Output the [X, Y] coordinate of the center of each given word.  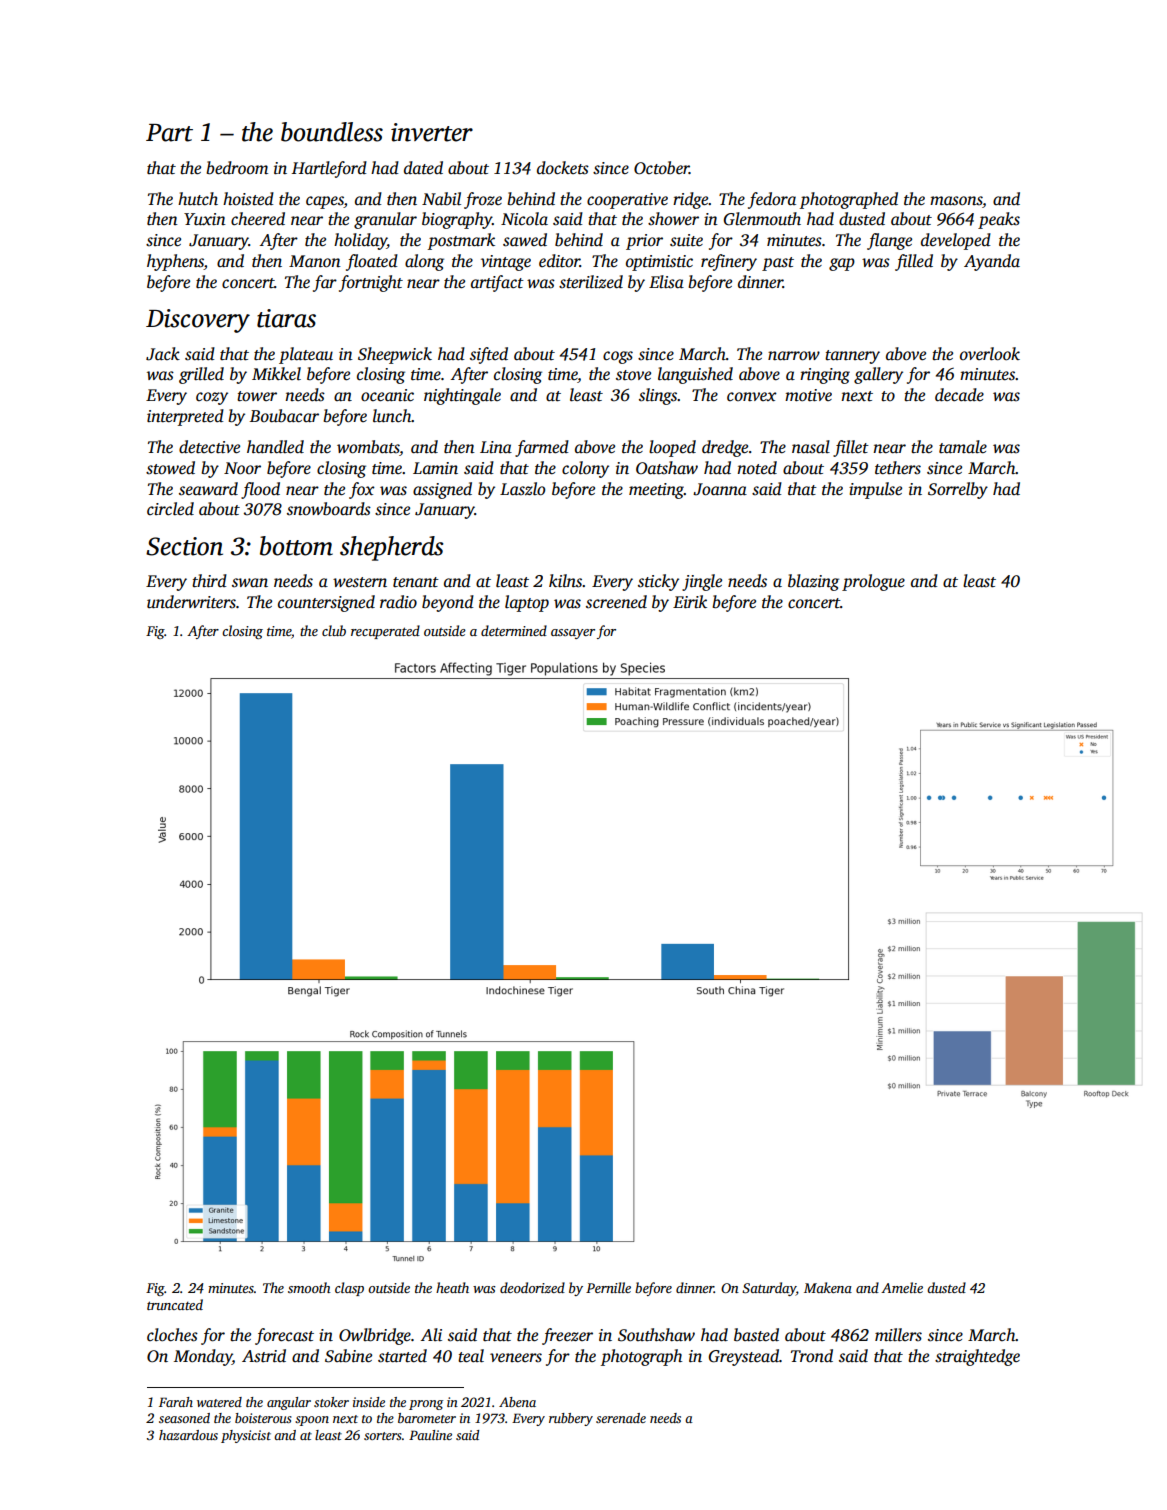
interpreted [185, 417]
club [334, 630]
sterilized [591, 282]
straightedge [977, 1357]
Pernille [608, 1287]
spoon [312, 1421]
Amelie [902, 1287]
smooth [309, 1287]
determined [514, 630]
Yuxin [205, 219]
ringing [825, 376]
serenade [621, 1418]
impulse [875, 490]
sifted [489, 355]
